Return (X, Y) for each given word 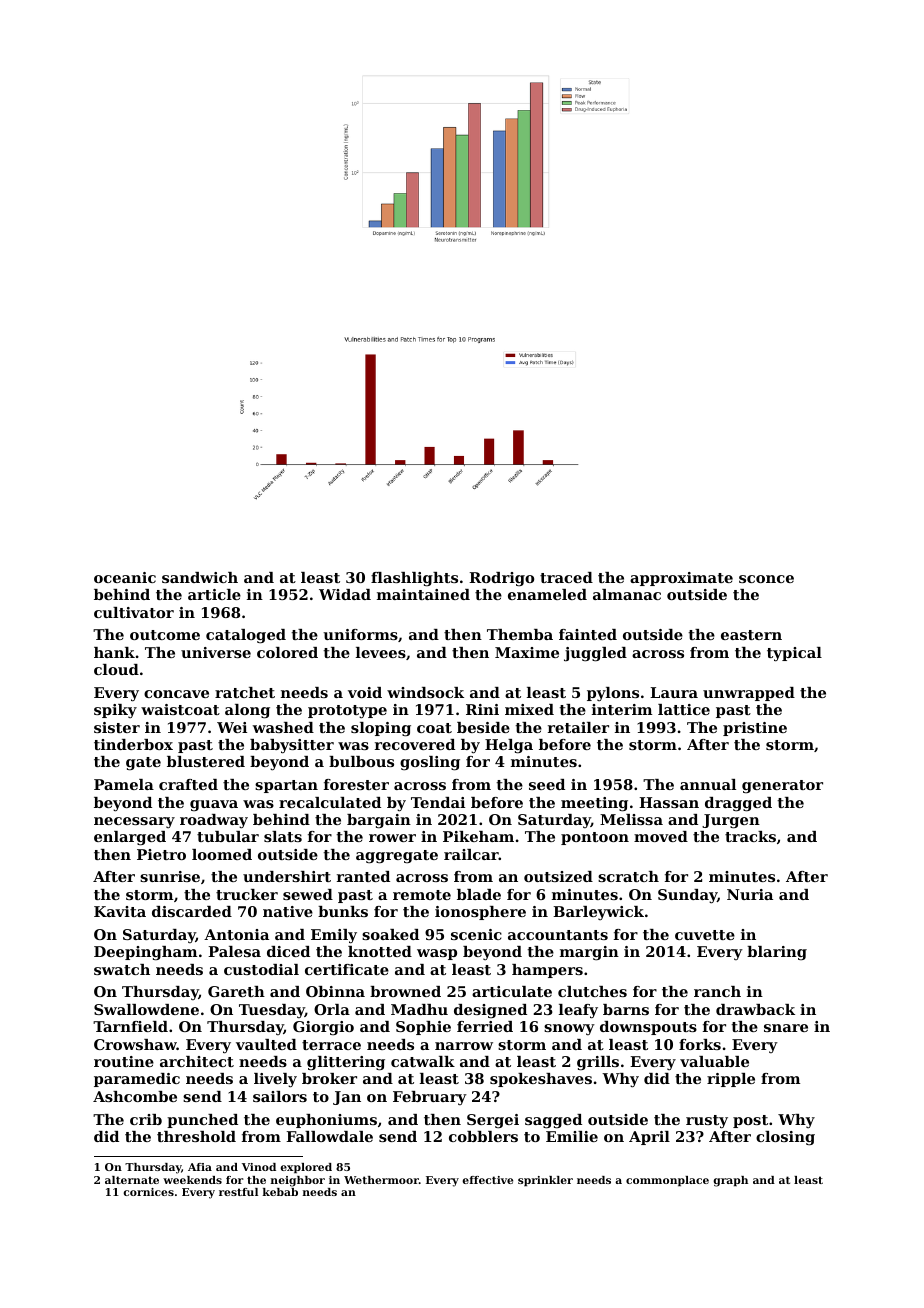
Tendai (438, 802)
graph (730, 1181)
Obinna (335, 991)
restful (238, 1192)
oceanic (125, 577)
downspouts (648, 1028)
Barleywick (598, 913)
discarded (192, 911)
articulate (512, 991)
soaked (390, 934)
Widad (345, 594)
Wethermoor (381, 1180)
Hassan (669, 802)
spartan (286, 786)
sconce (766, 579)
